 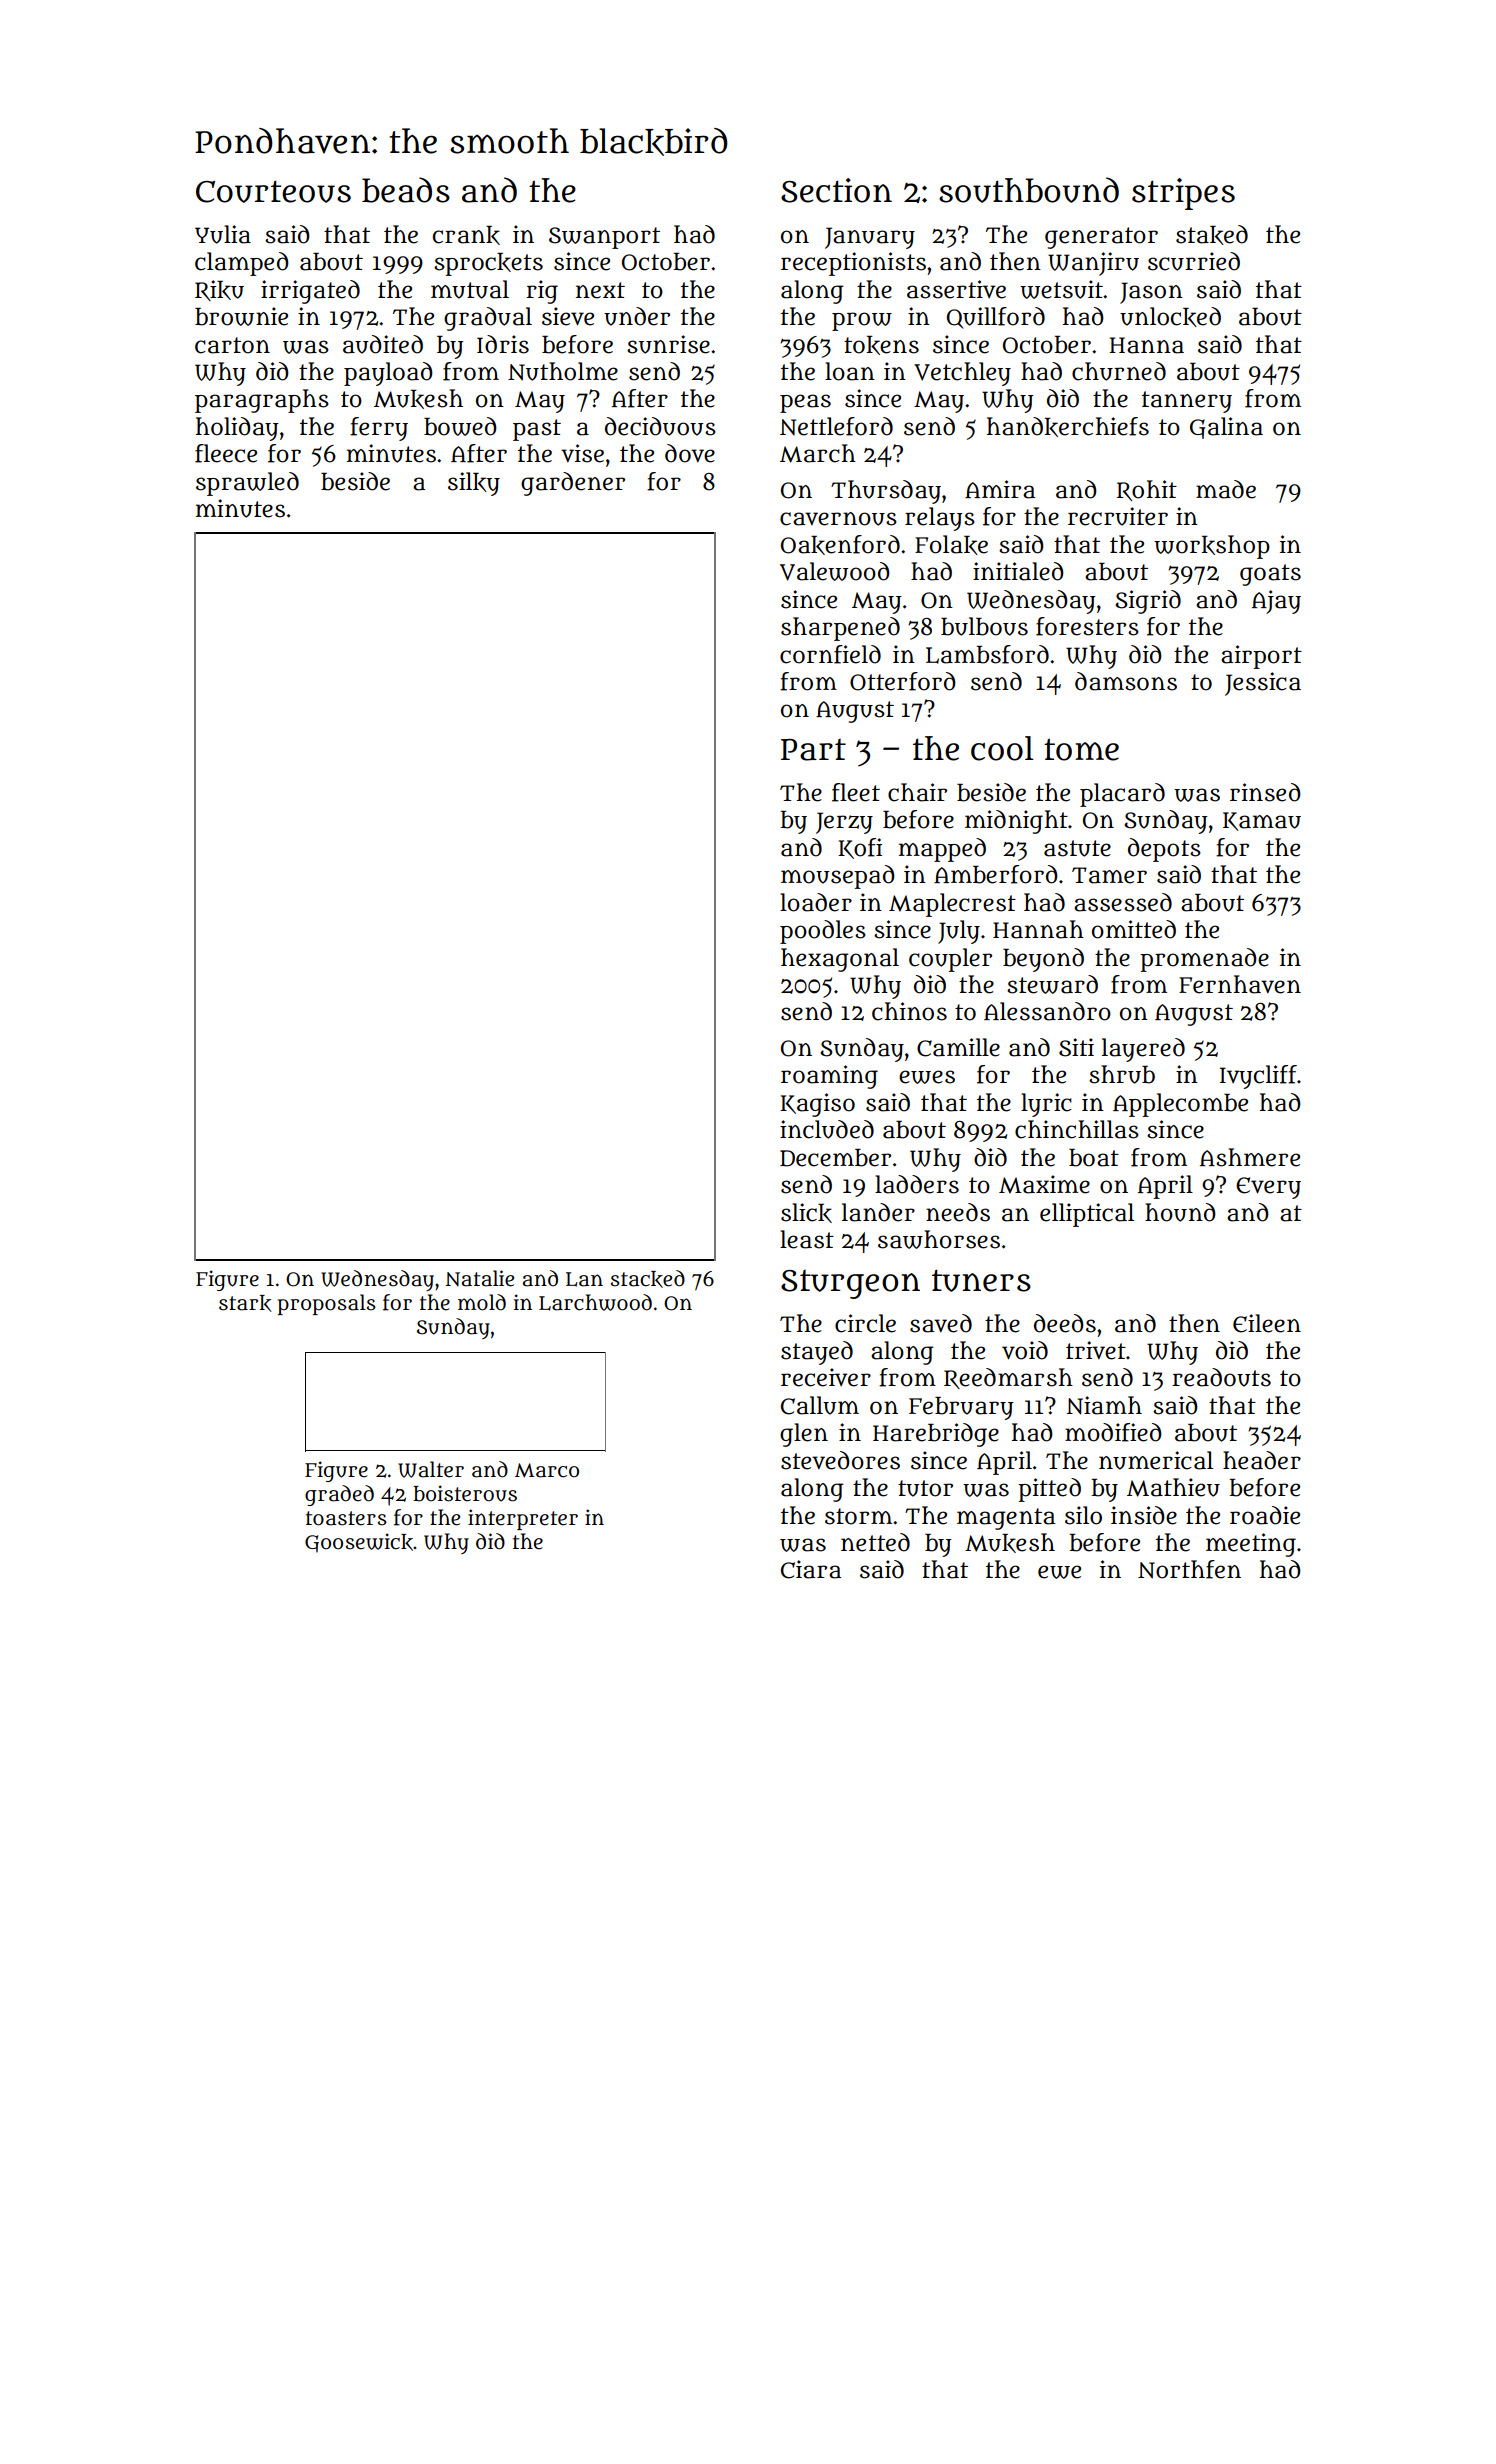 What do you see at coordinates (1226, 489) in the page?
I see `made` at bounding box center [1226, 489].
